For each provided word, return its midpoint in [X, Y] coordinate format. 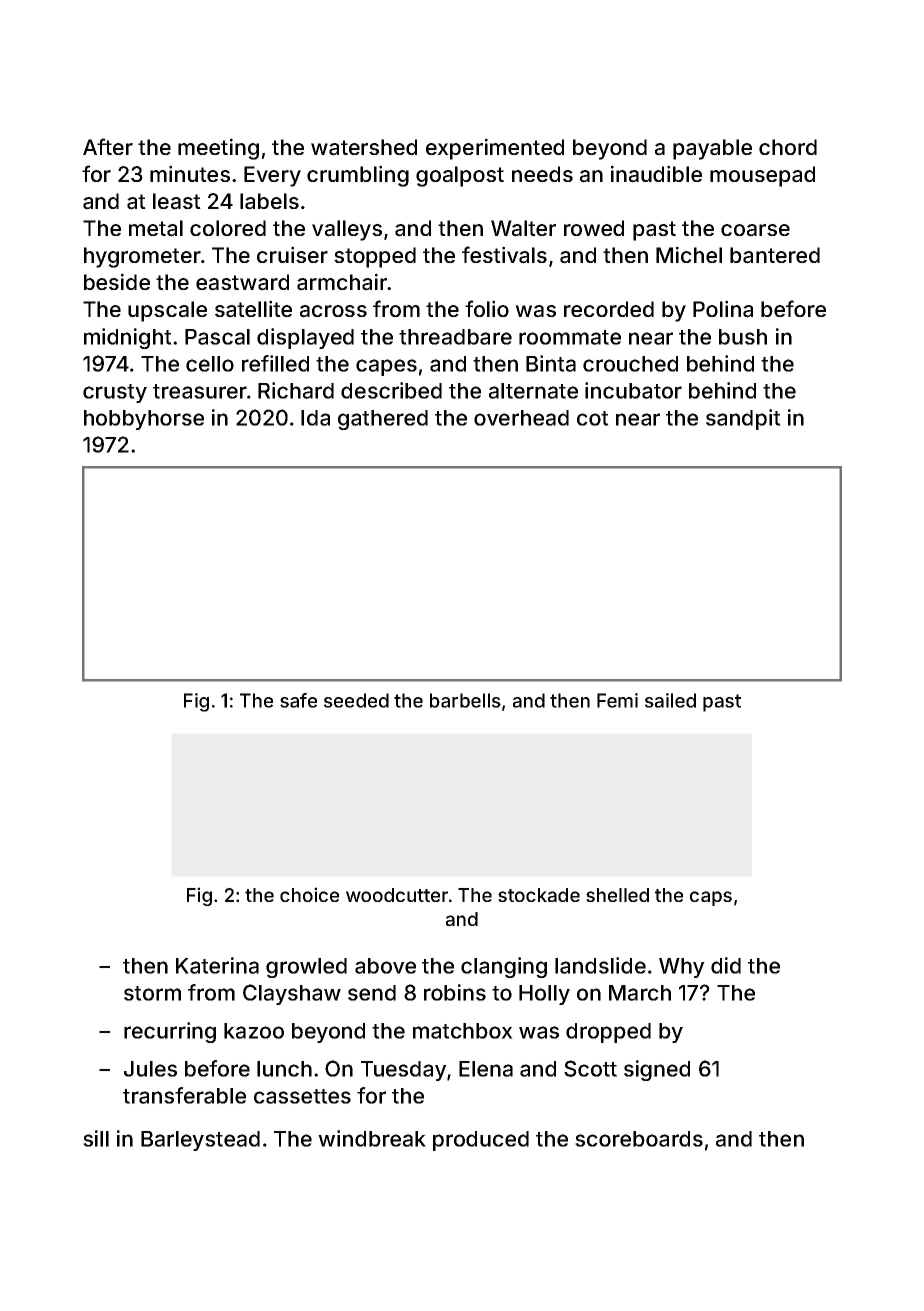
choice [309, 894]
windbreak [372, 1138]
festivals [504, 255]
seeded [356, 700]
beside [117, 281]
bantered [775, 255]
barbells [465, 700]
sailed [670, 700]
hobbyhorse [144, 420]
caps [711, 898]
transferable [184, 1095]
